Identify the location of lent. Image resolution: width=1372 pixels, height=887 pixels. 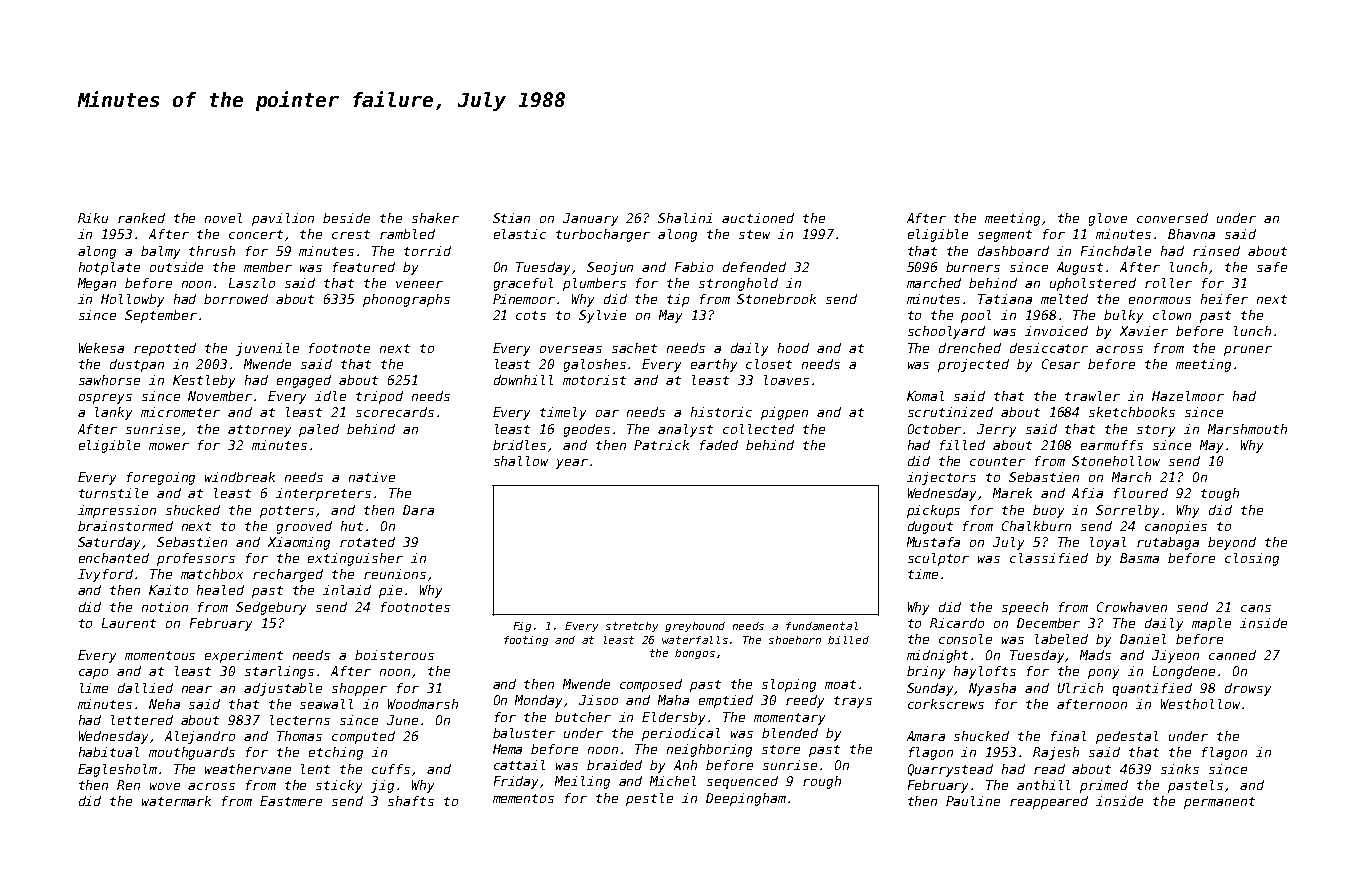
(315, 769).
